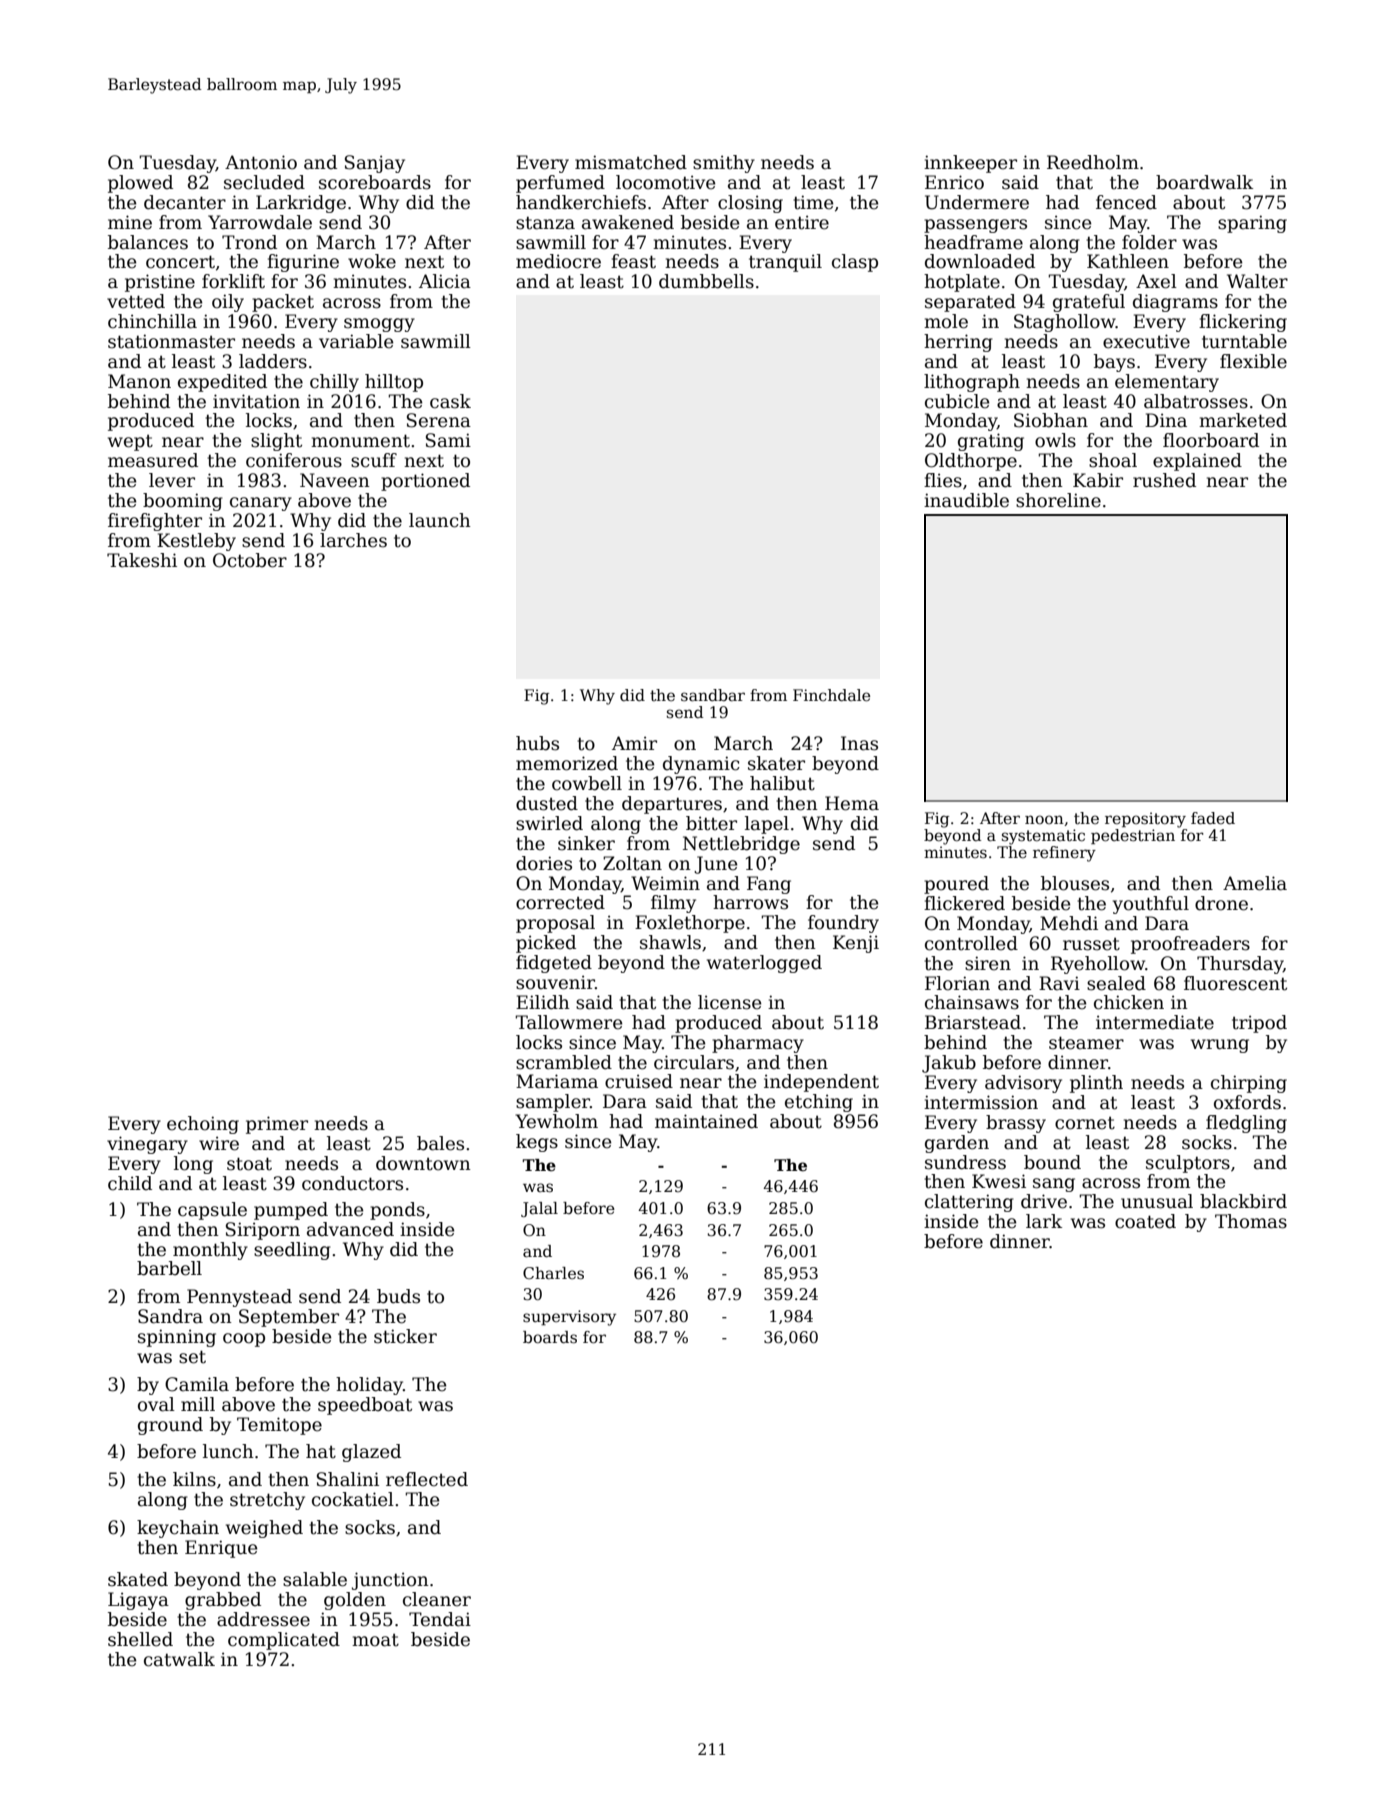 This document has height=1806, width=1395. Describe the element at coordinates (724, 164) in the document. I see `smithy` at that location.
